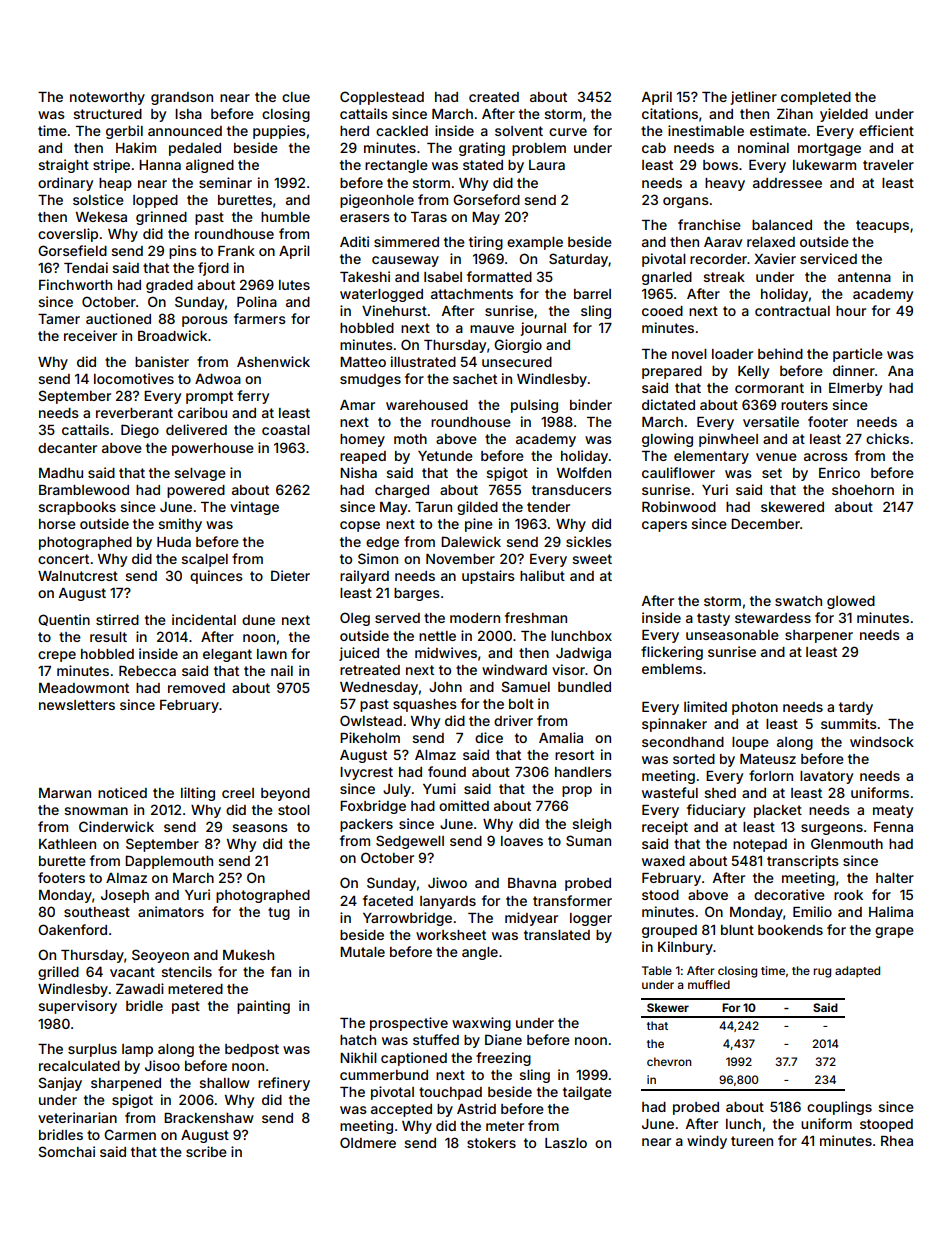 Image resolution: width=952 pixels, height=1233 pixels. I want to click on organs, so click(686, 202).
